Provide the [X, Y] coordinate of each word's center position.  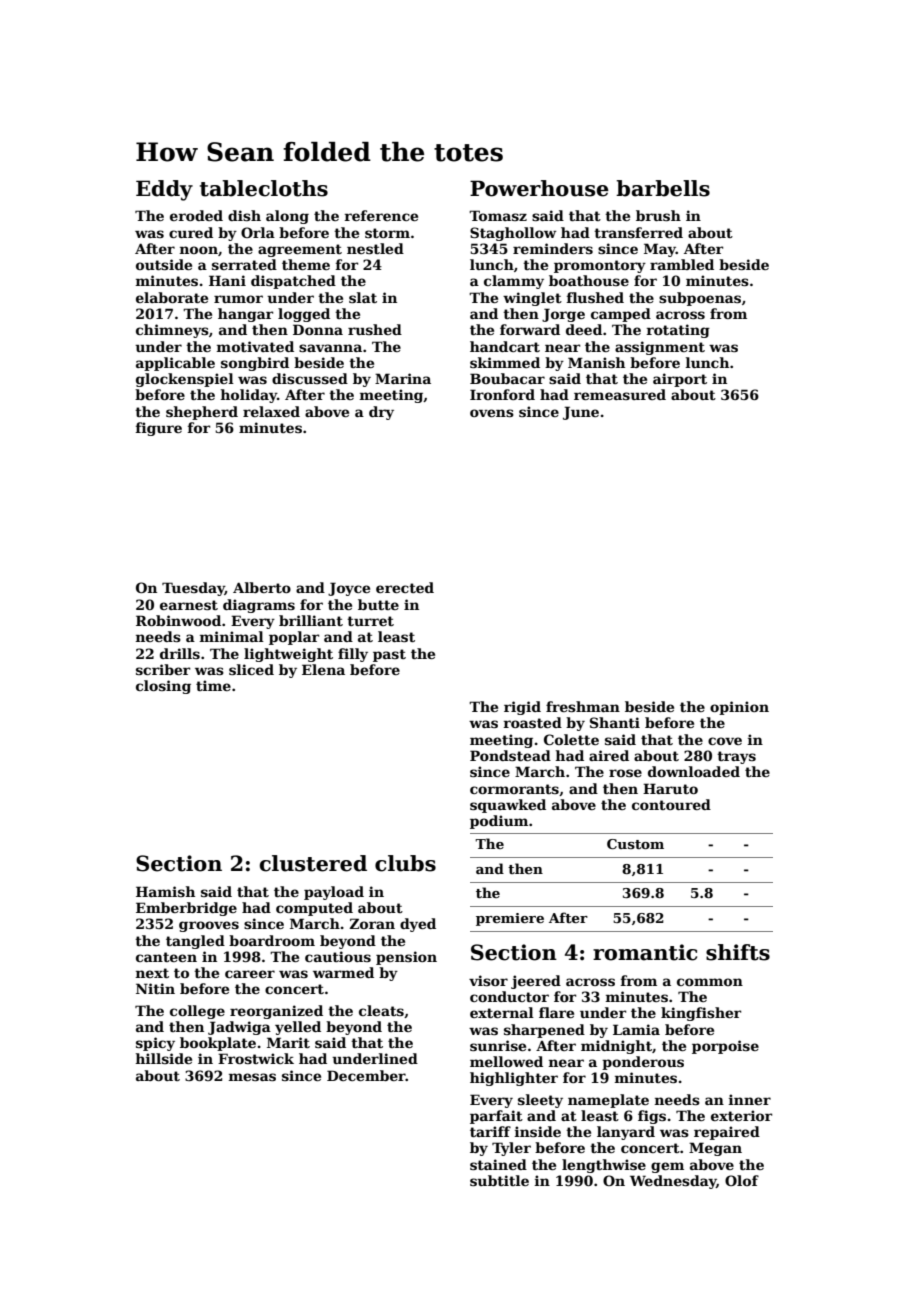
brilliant [311, 620]
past [389, 655]
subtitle [499, 1180]
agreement [300, 250]
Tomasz [498, 215]
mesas [252, 1077]
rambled [682, 264]
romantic [645, 952]
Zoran [372, 923]
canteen [166, 957]
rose [625, 773]
